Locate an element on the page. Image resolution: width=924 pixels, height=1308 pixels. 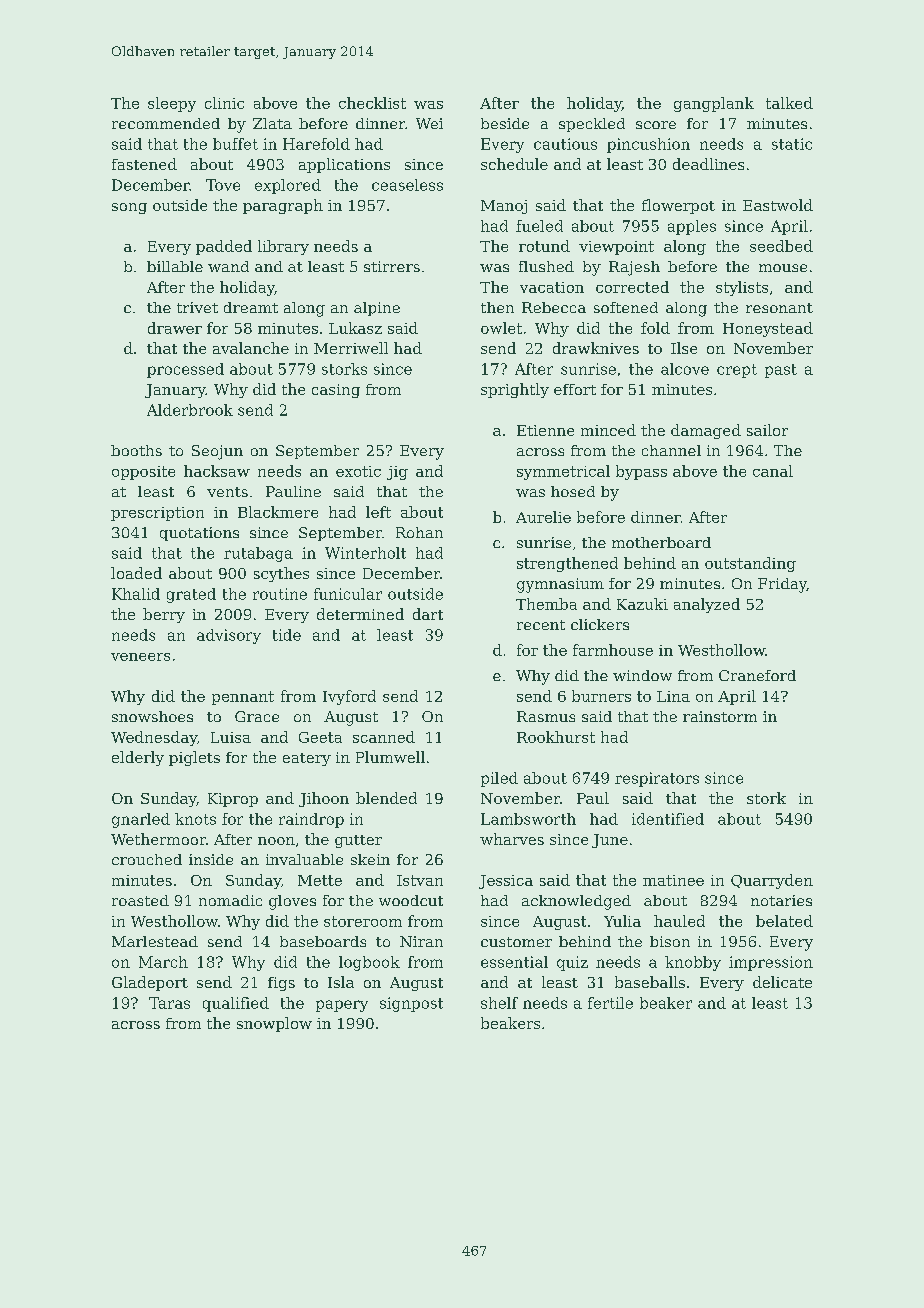
analyzed is located at coordinates (707, 605).
